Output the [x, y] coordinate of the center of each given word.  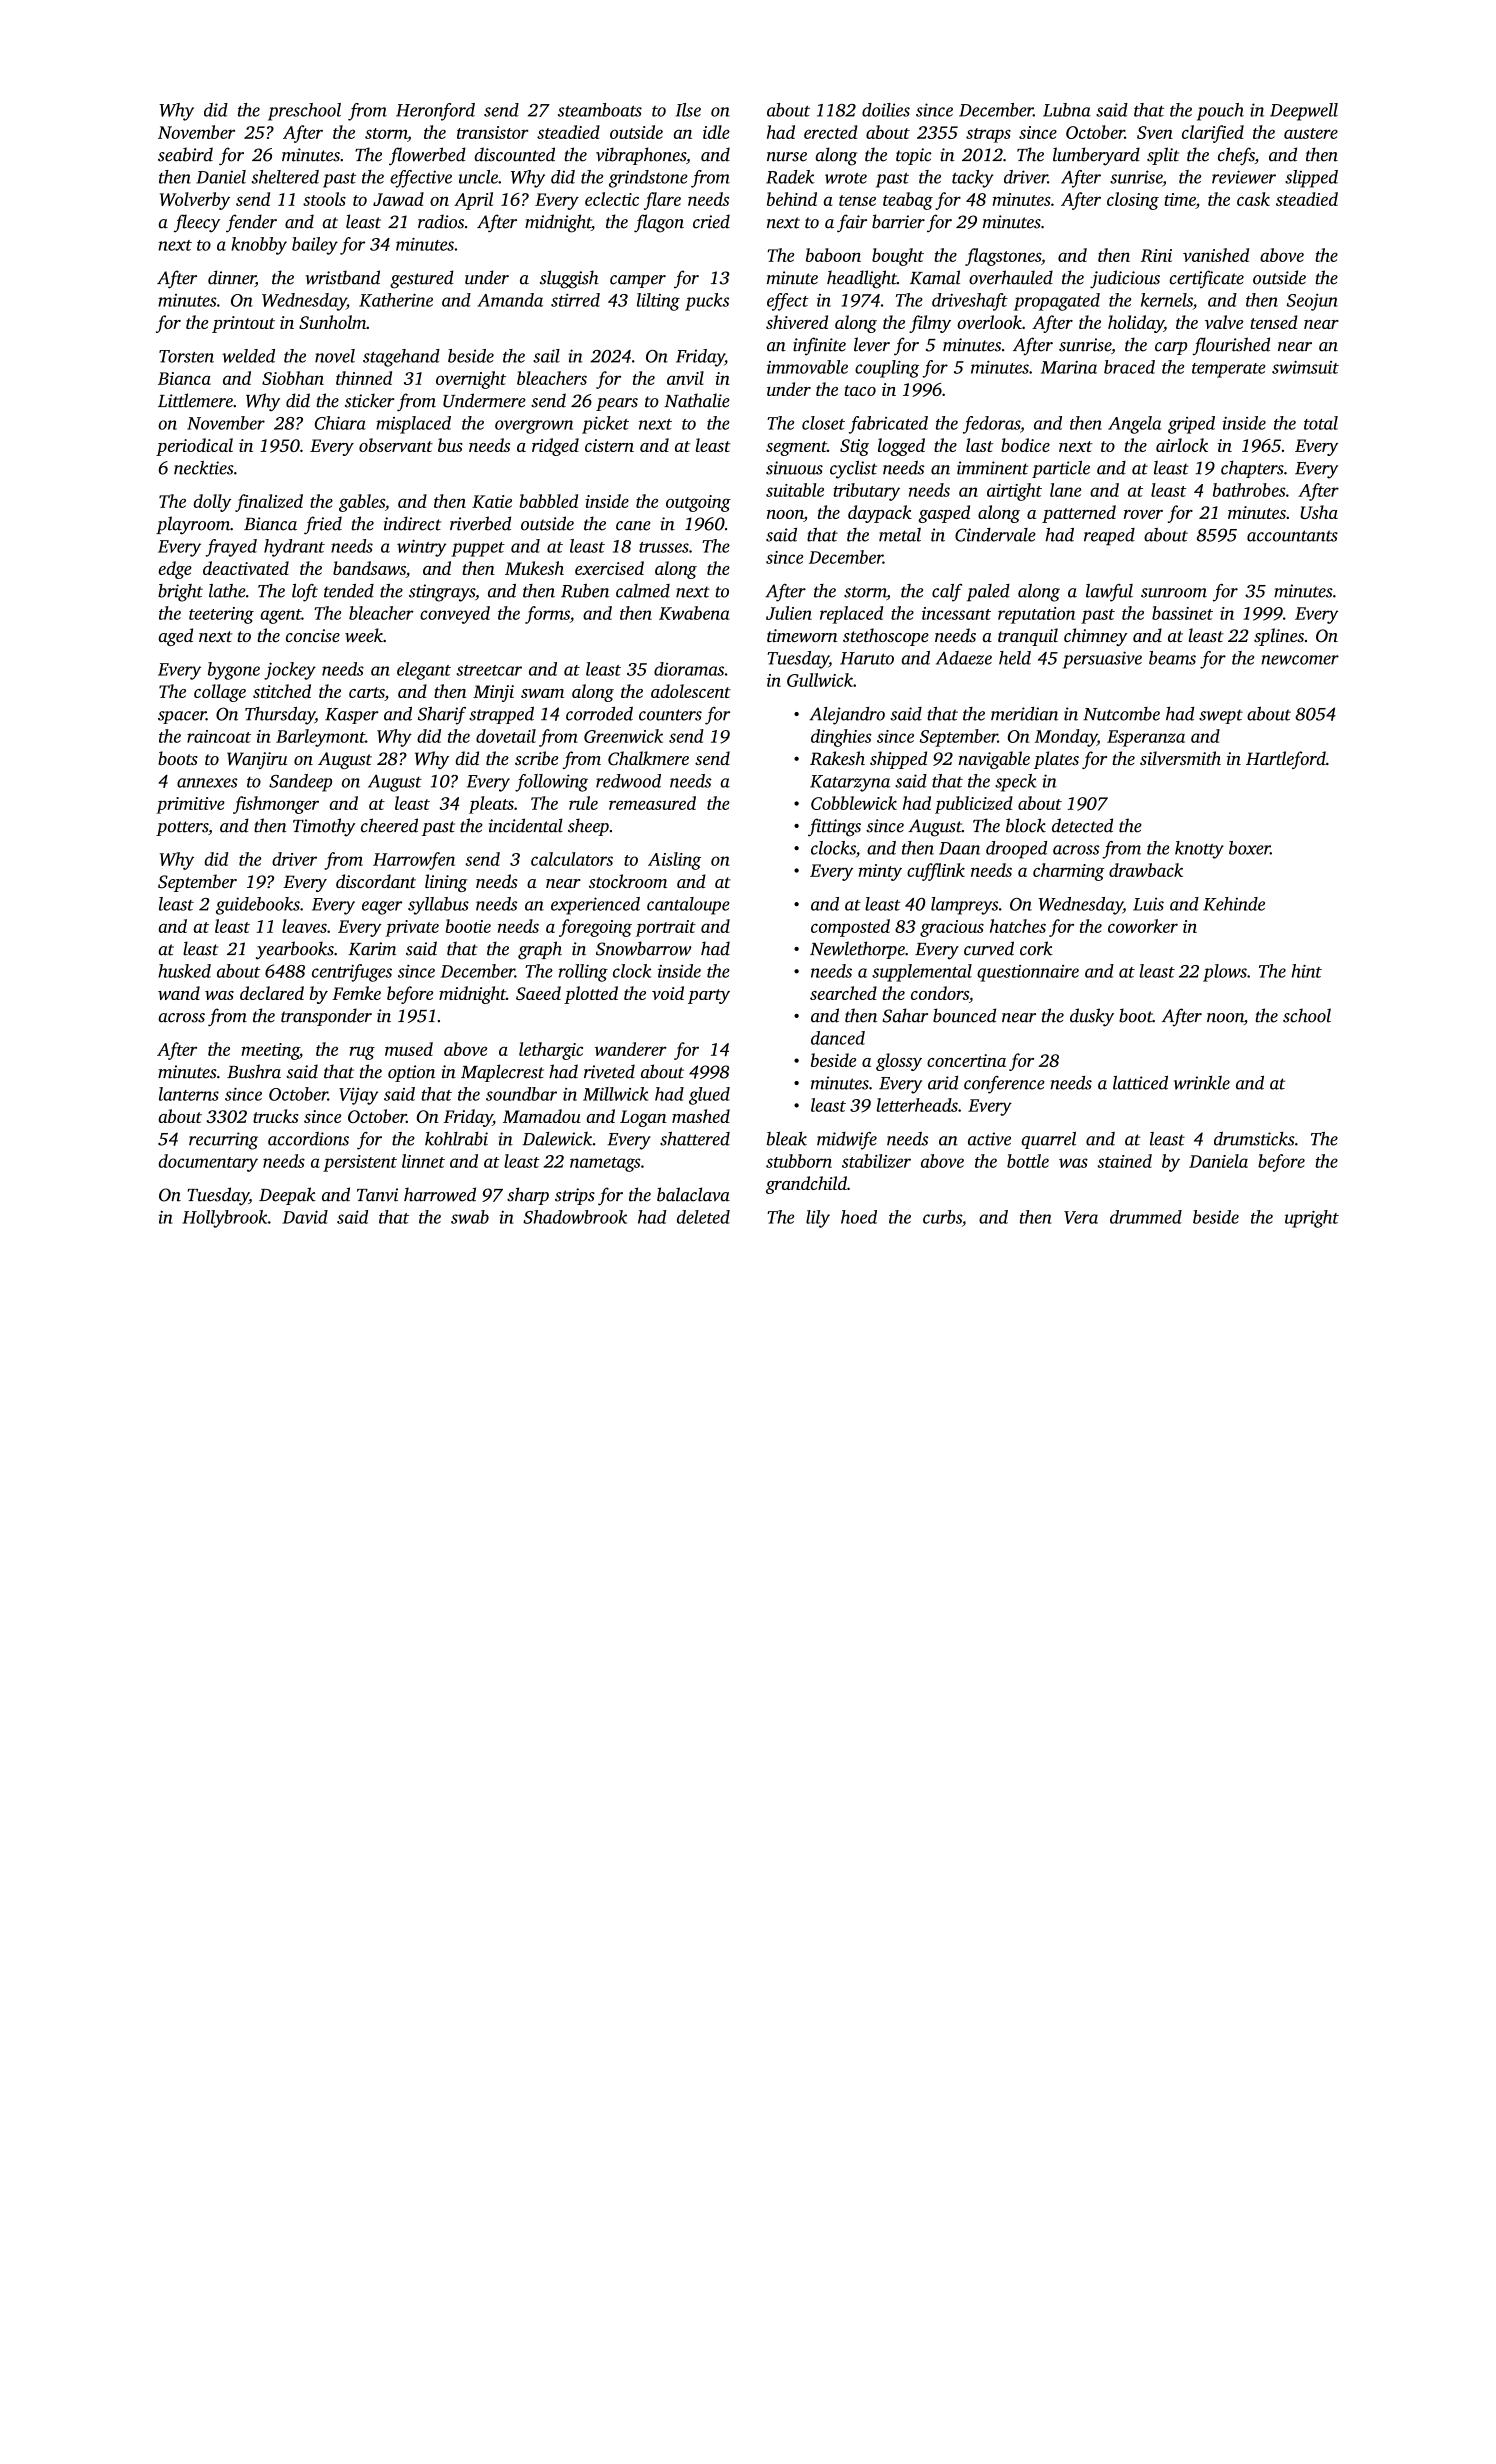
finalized [269, 503]
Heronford [435, 112]
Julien [789, 613]
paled [988, 592]
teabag [908, 201]
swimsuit [1305, 367]
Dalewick [557, 1139]
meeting [270, 1051]
